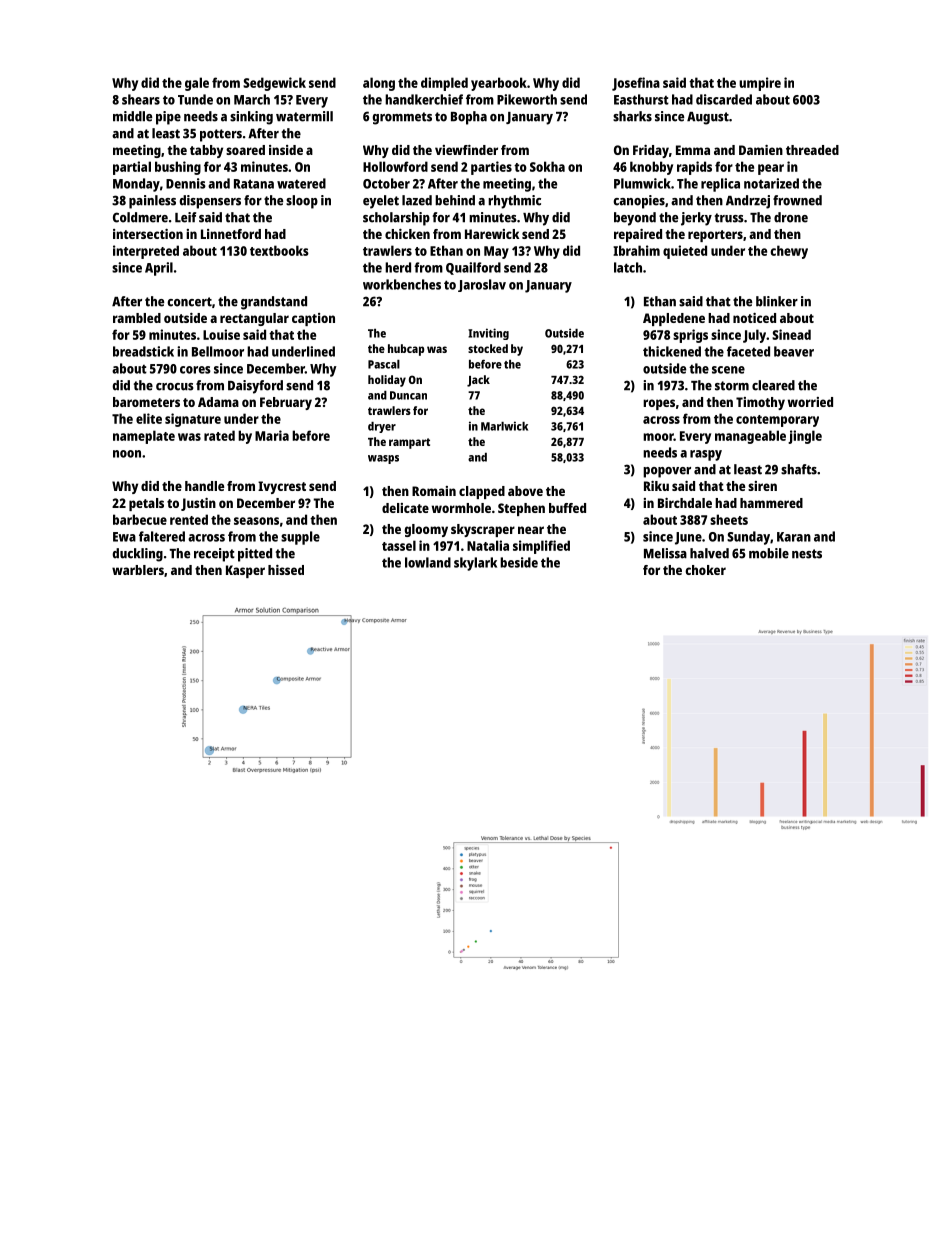  I want to click on warblers, so click(138, 570).
